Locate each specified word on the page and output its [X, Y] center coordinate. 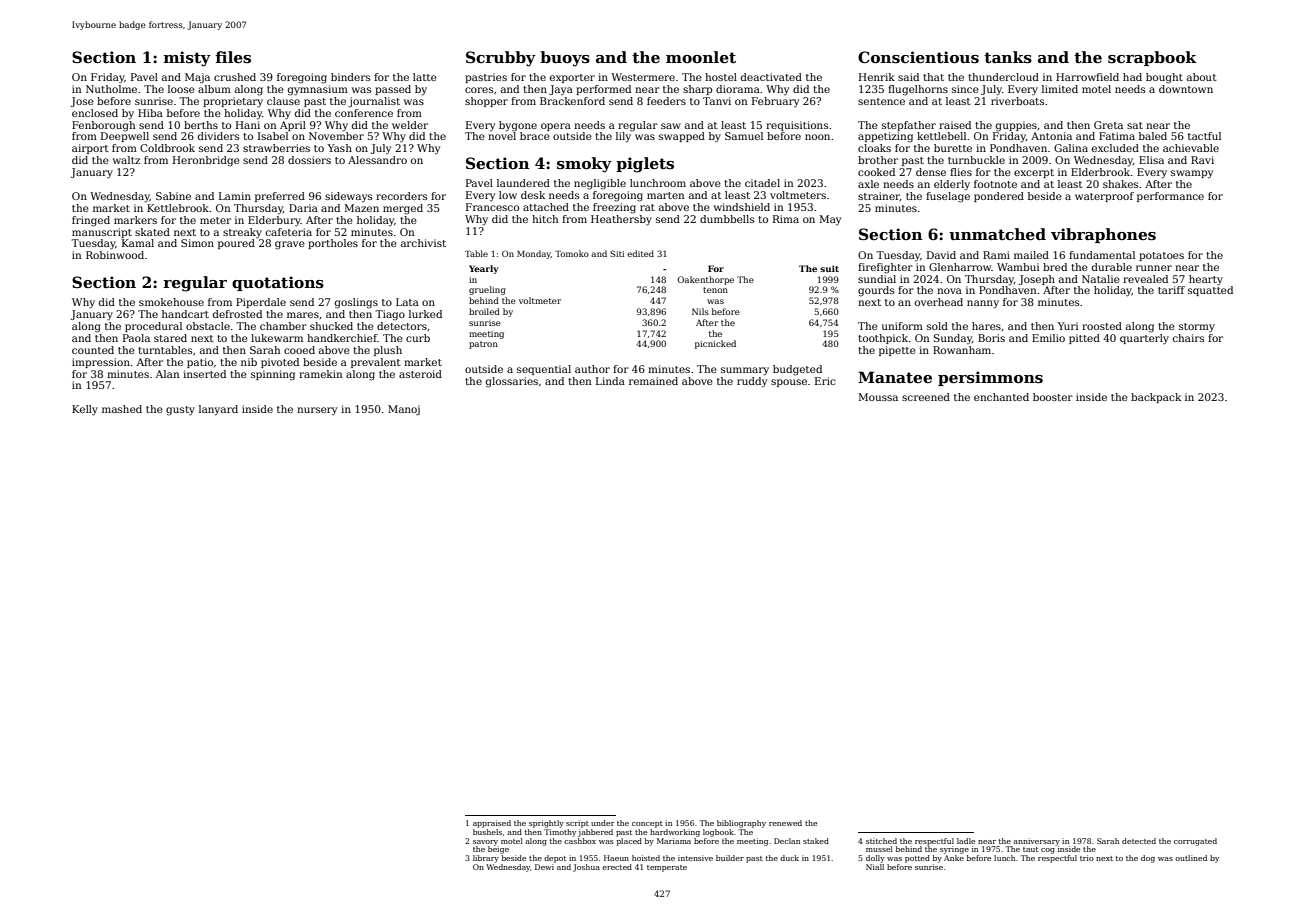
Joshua [586, 868]
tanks [1008, 57]
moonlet [701, 57]
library [486, 859]
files [233, 57]
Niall [875, 867]
